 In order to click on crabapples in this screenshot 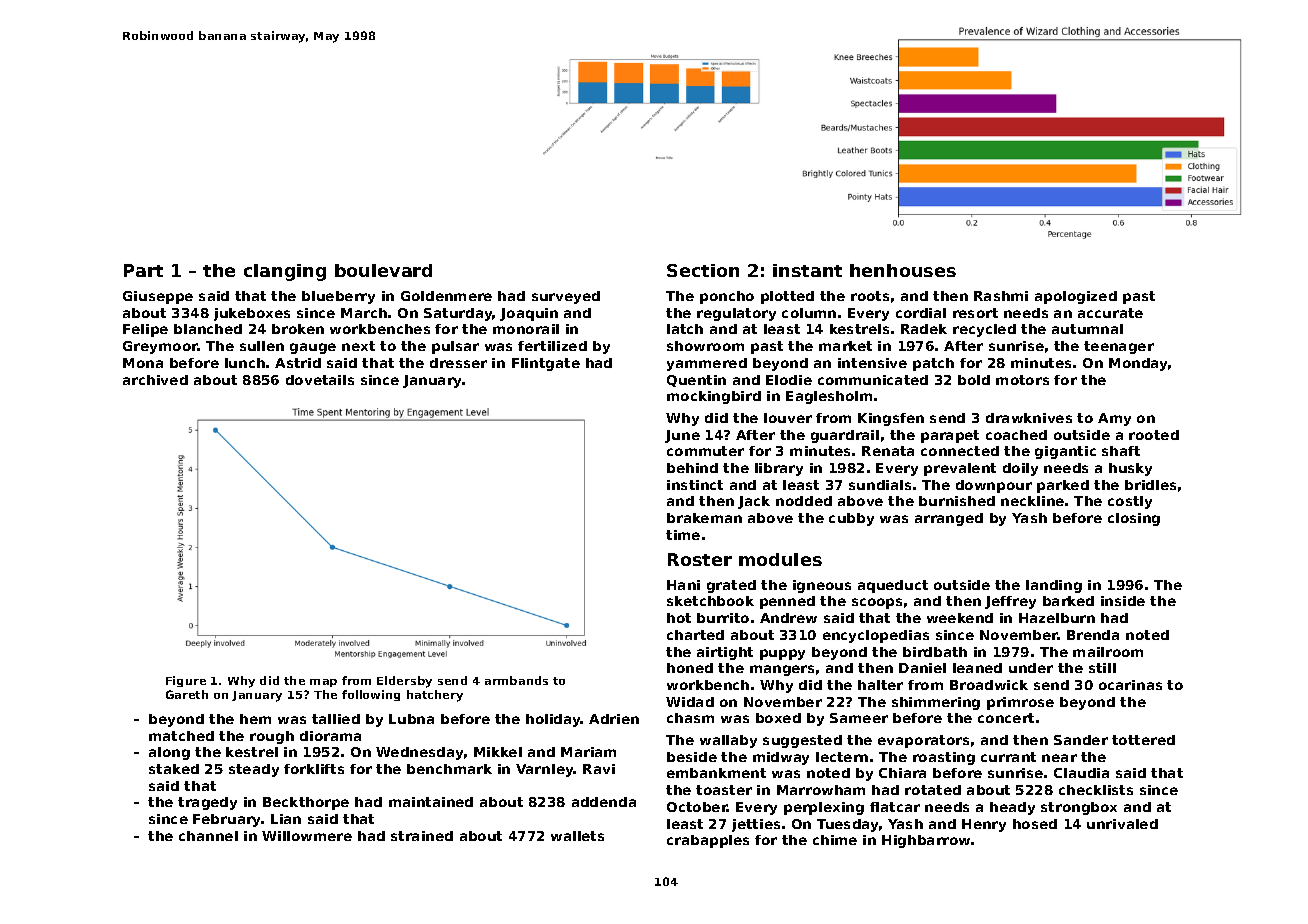, I will do `click(708, 841)`.
